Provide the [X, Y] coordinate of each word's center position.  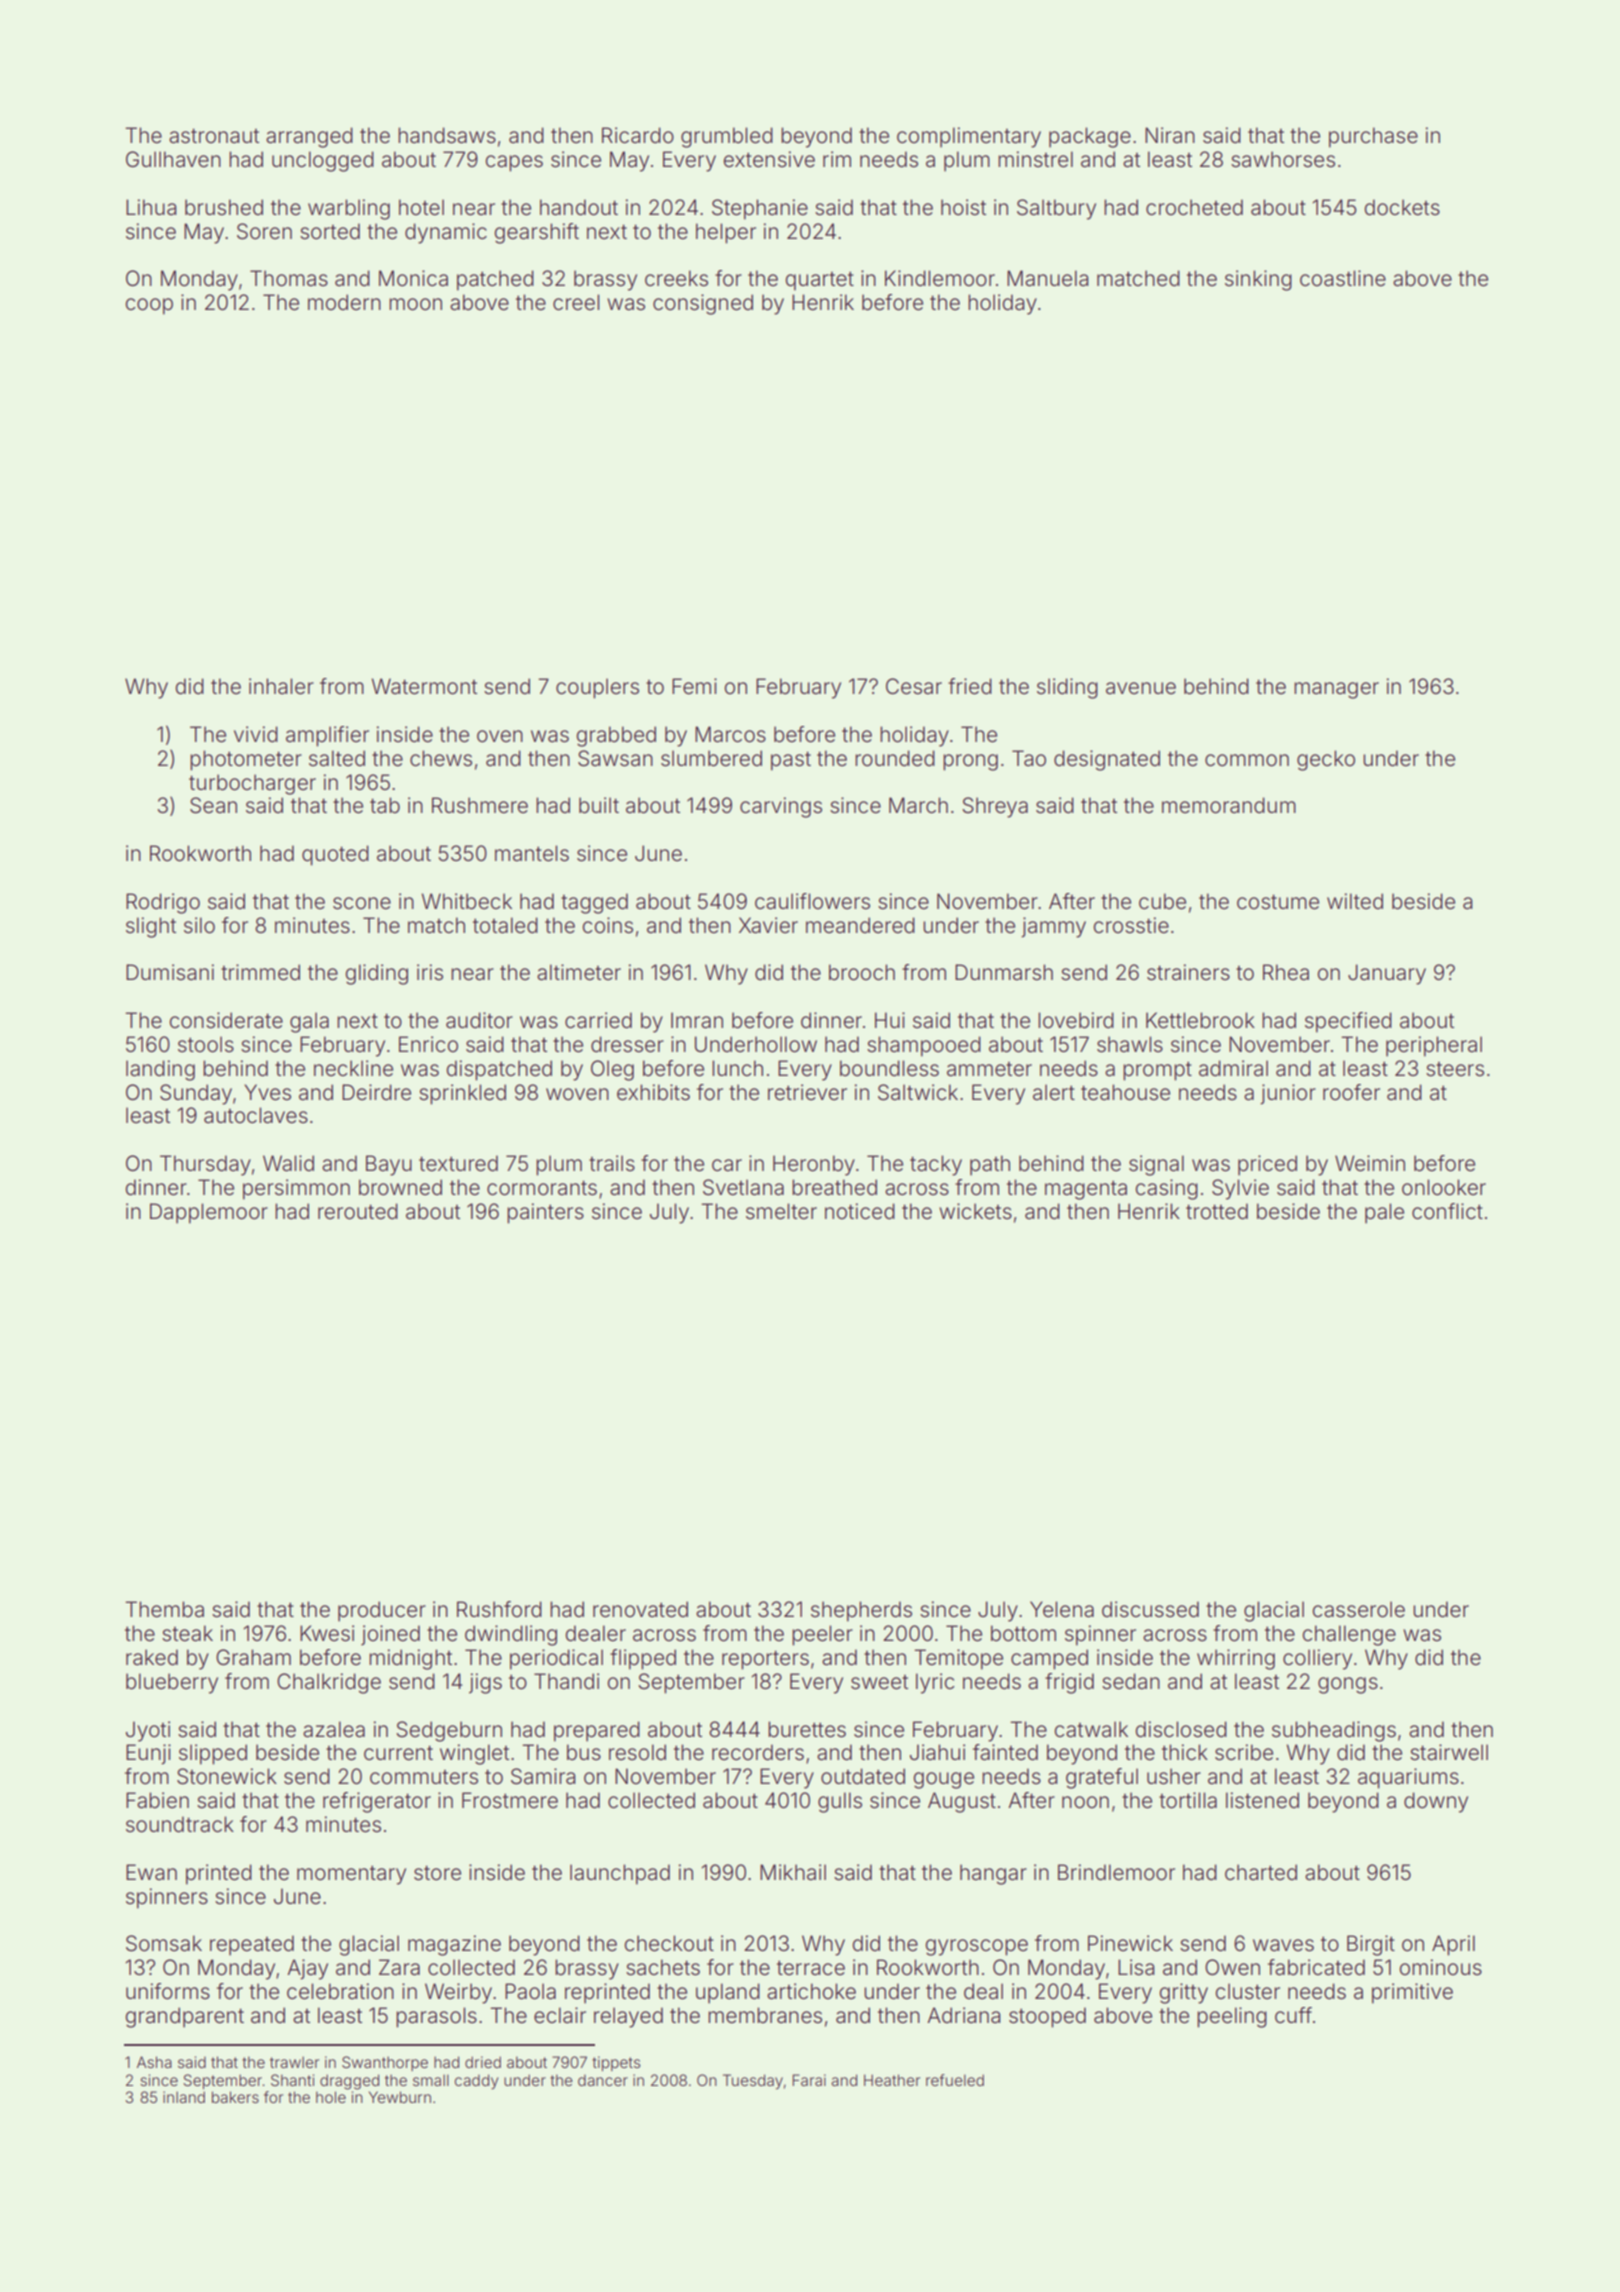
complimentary [969, 137]
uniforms [168, 1991]
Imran [697, 1020]
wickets [975, 1211]
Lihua [151, 207]
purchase [1373, 137]
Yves [267, 1092]
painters [545, 1213]
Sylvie [1240, 1189]
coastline [1343, 278]
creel [576, 302]
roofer [1351, 1092]
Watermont [424, 686]
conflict [1447, 1211]
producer [382, 1611]
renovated [640, 1609]
